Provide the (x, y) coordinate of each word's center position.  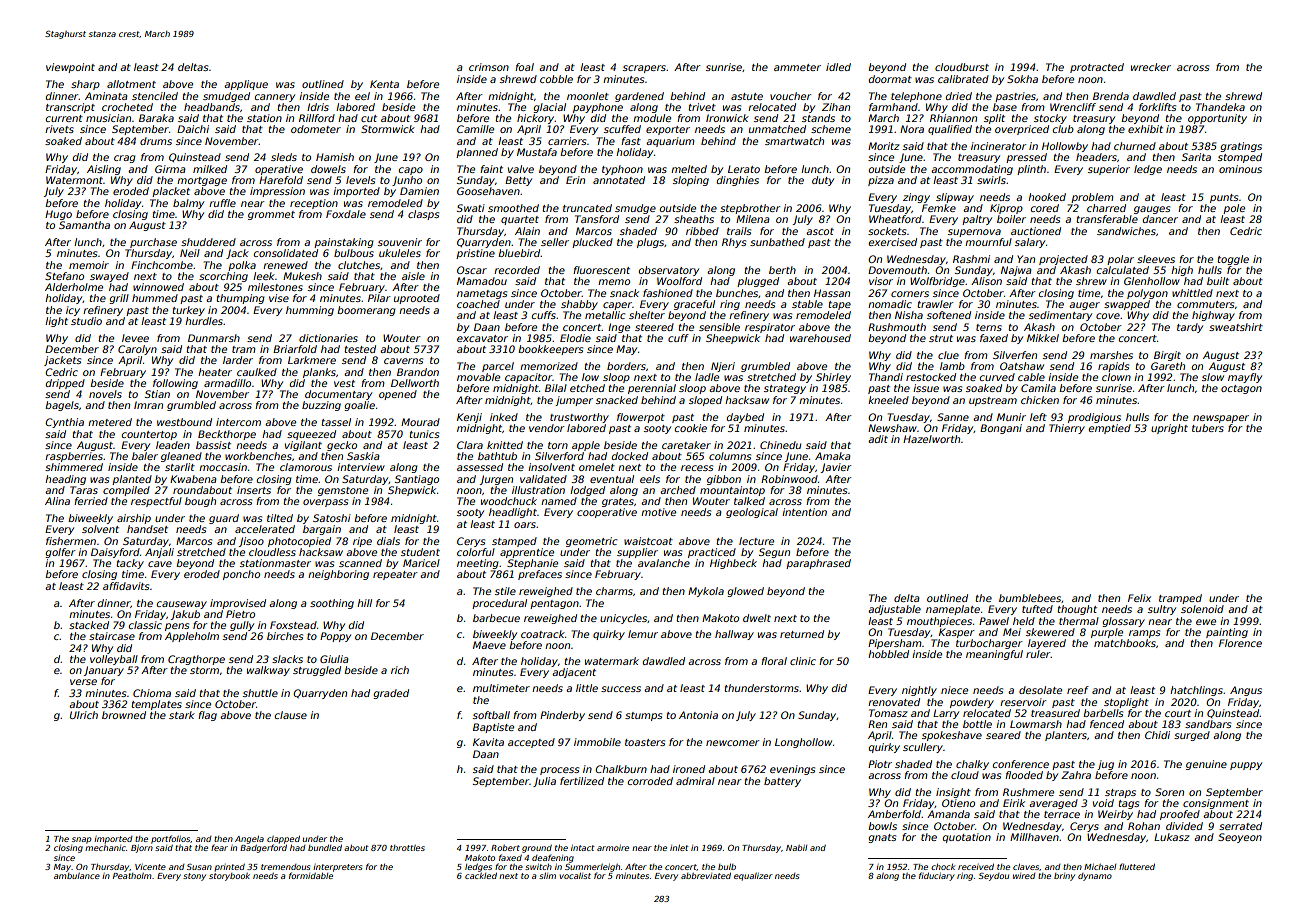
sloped (705, 401)
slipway (955, 198)
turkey (188, 311)
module (652, 118)
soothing (332, 604)
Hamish (335, 157)
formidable (311, 875)
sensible (719, 327)
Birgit (1167, 356)
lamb (952, 366)
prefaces (540, 575)
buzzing (321, 406)
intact (583, 847)
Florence (1240, 643)
